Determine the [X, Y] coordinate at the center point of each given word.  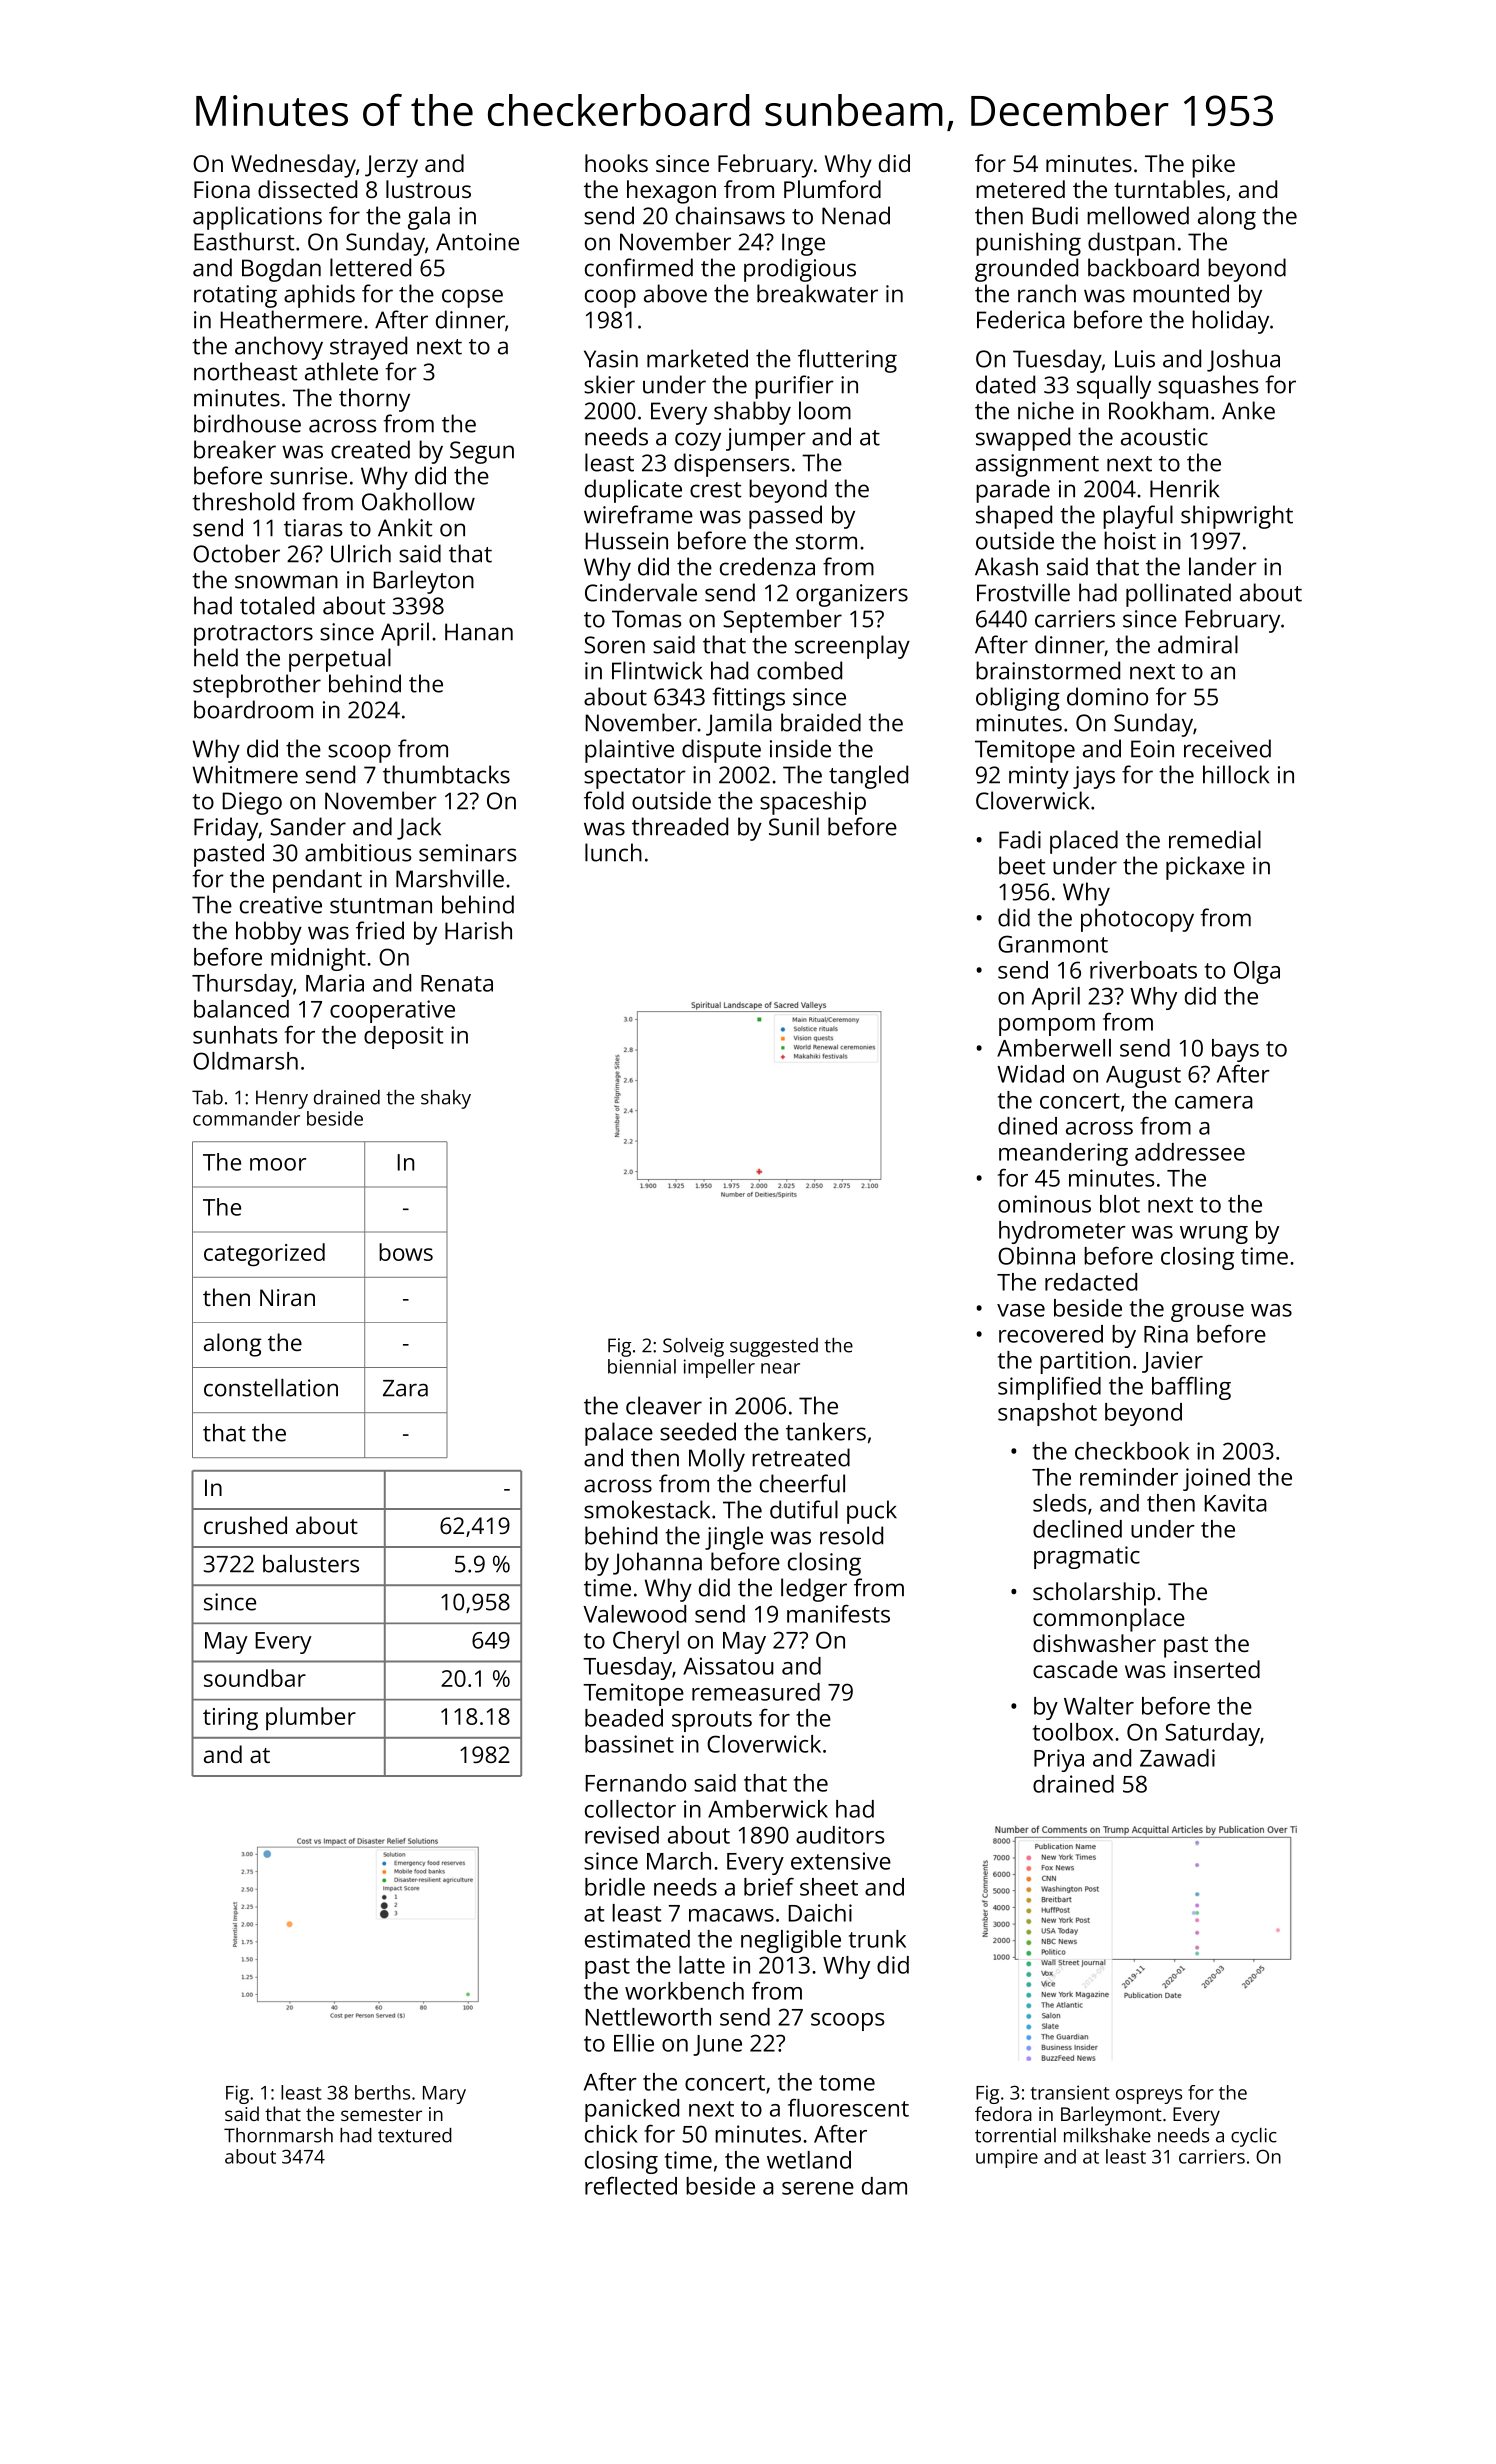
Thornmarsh [278, 2135]
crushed [245, 1525]
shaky [446, 1099]
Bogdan [281, 270]
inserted [1217, 1669]
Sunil [794, 826]
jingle [734, 1538]
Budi [1055, 215]
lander [1223, 566]
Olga [1257, 972]
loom [825, 410]
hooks [616, 163]
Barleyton [424, 582]
